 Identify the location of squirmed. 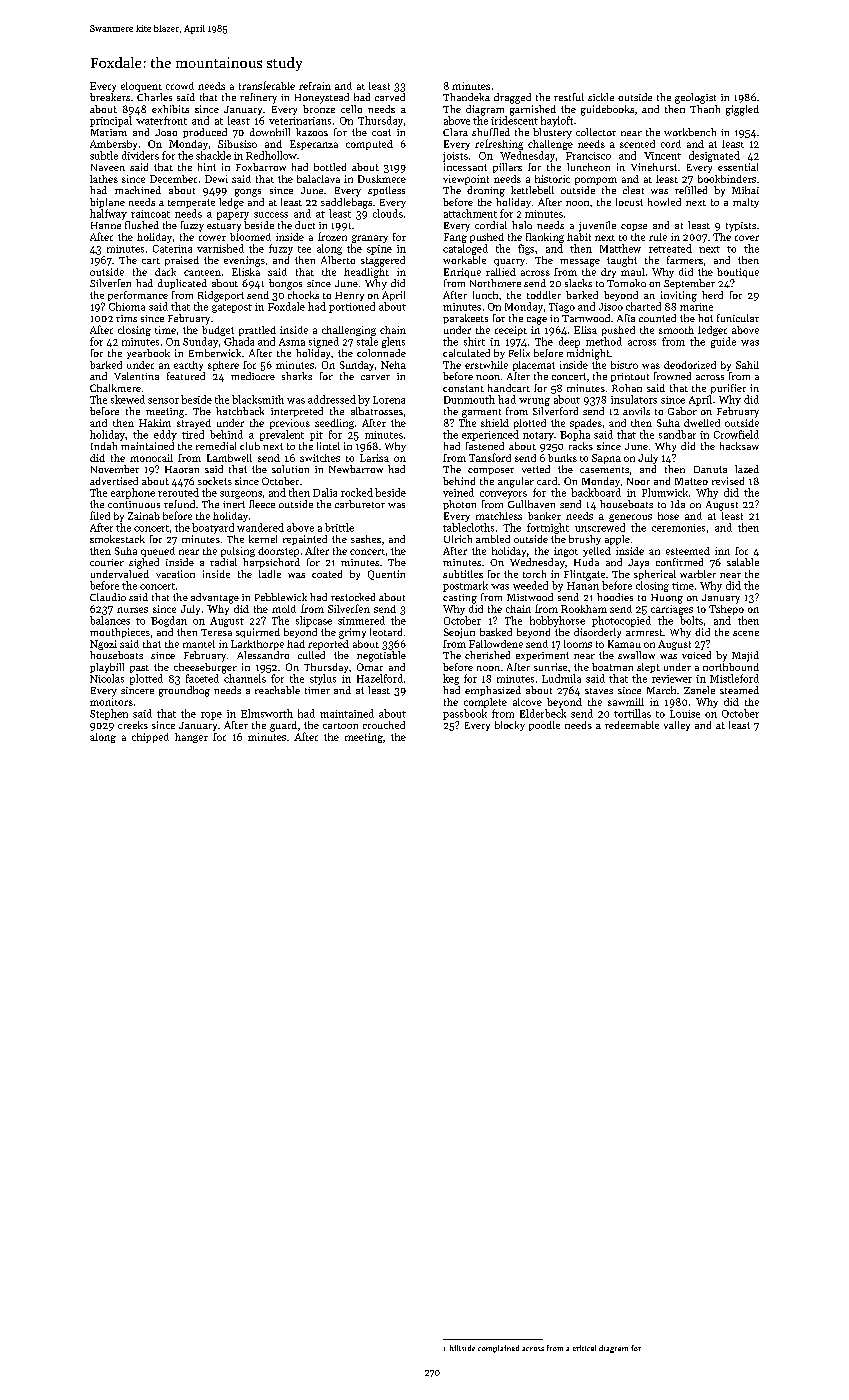
(258, 633).
